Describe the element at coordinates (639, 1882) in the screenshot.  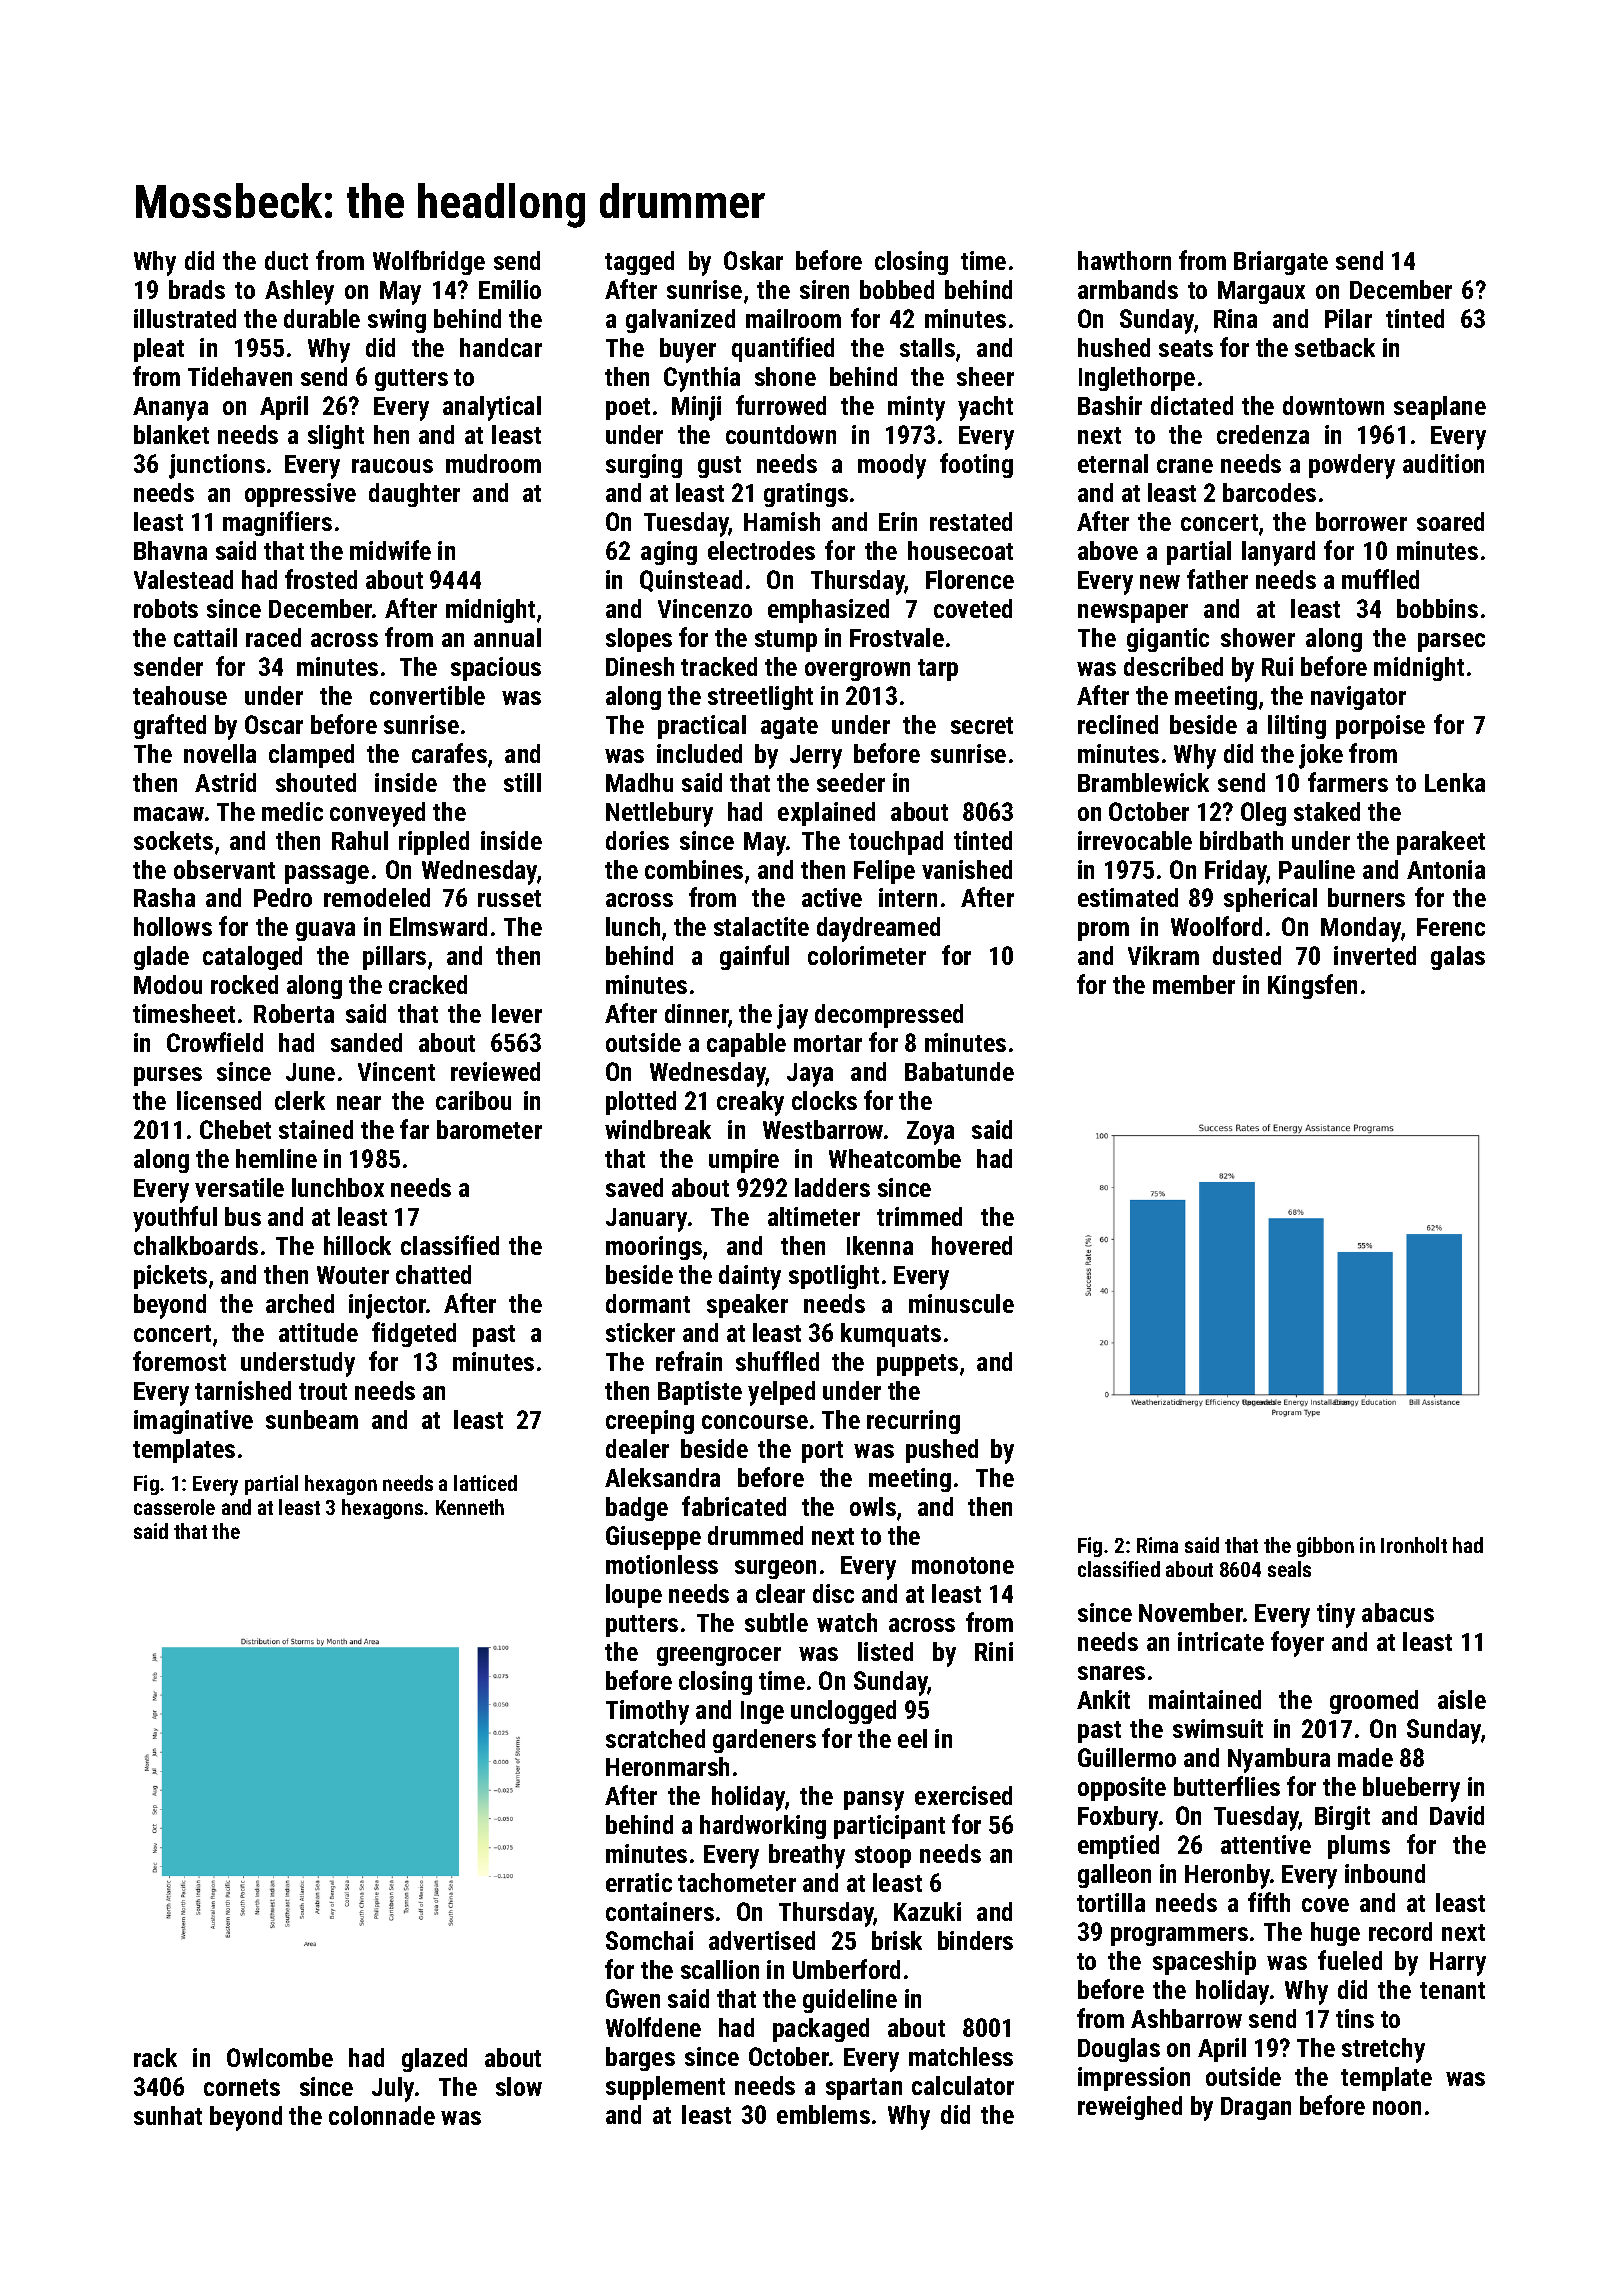
I see `erratic` at that location.
